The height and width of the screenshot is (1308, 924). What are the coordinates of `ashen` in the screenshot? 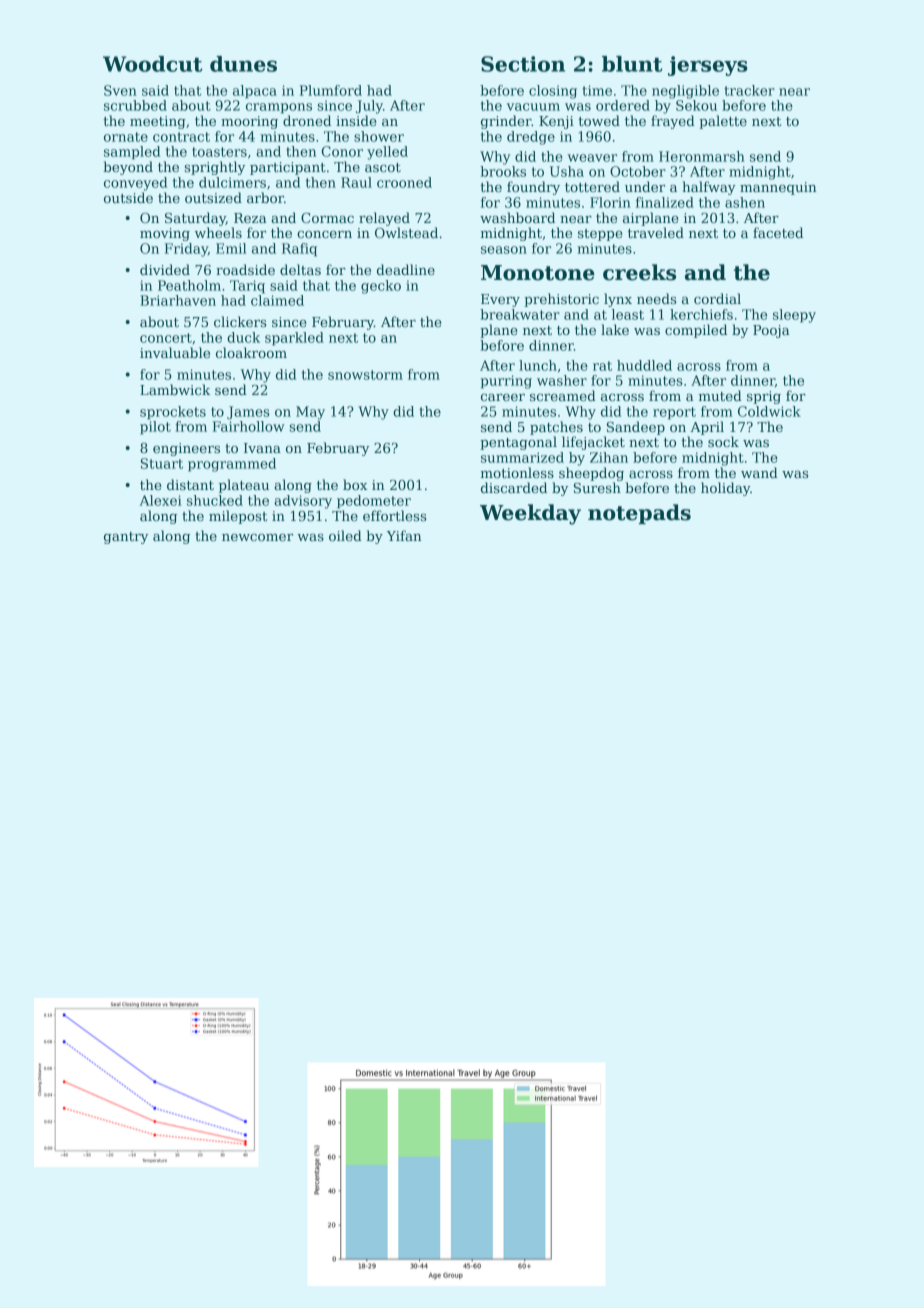 It's located at (745, 202).
